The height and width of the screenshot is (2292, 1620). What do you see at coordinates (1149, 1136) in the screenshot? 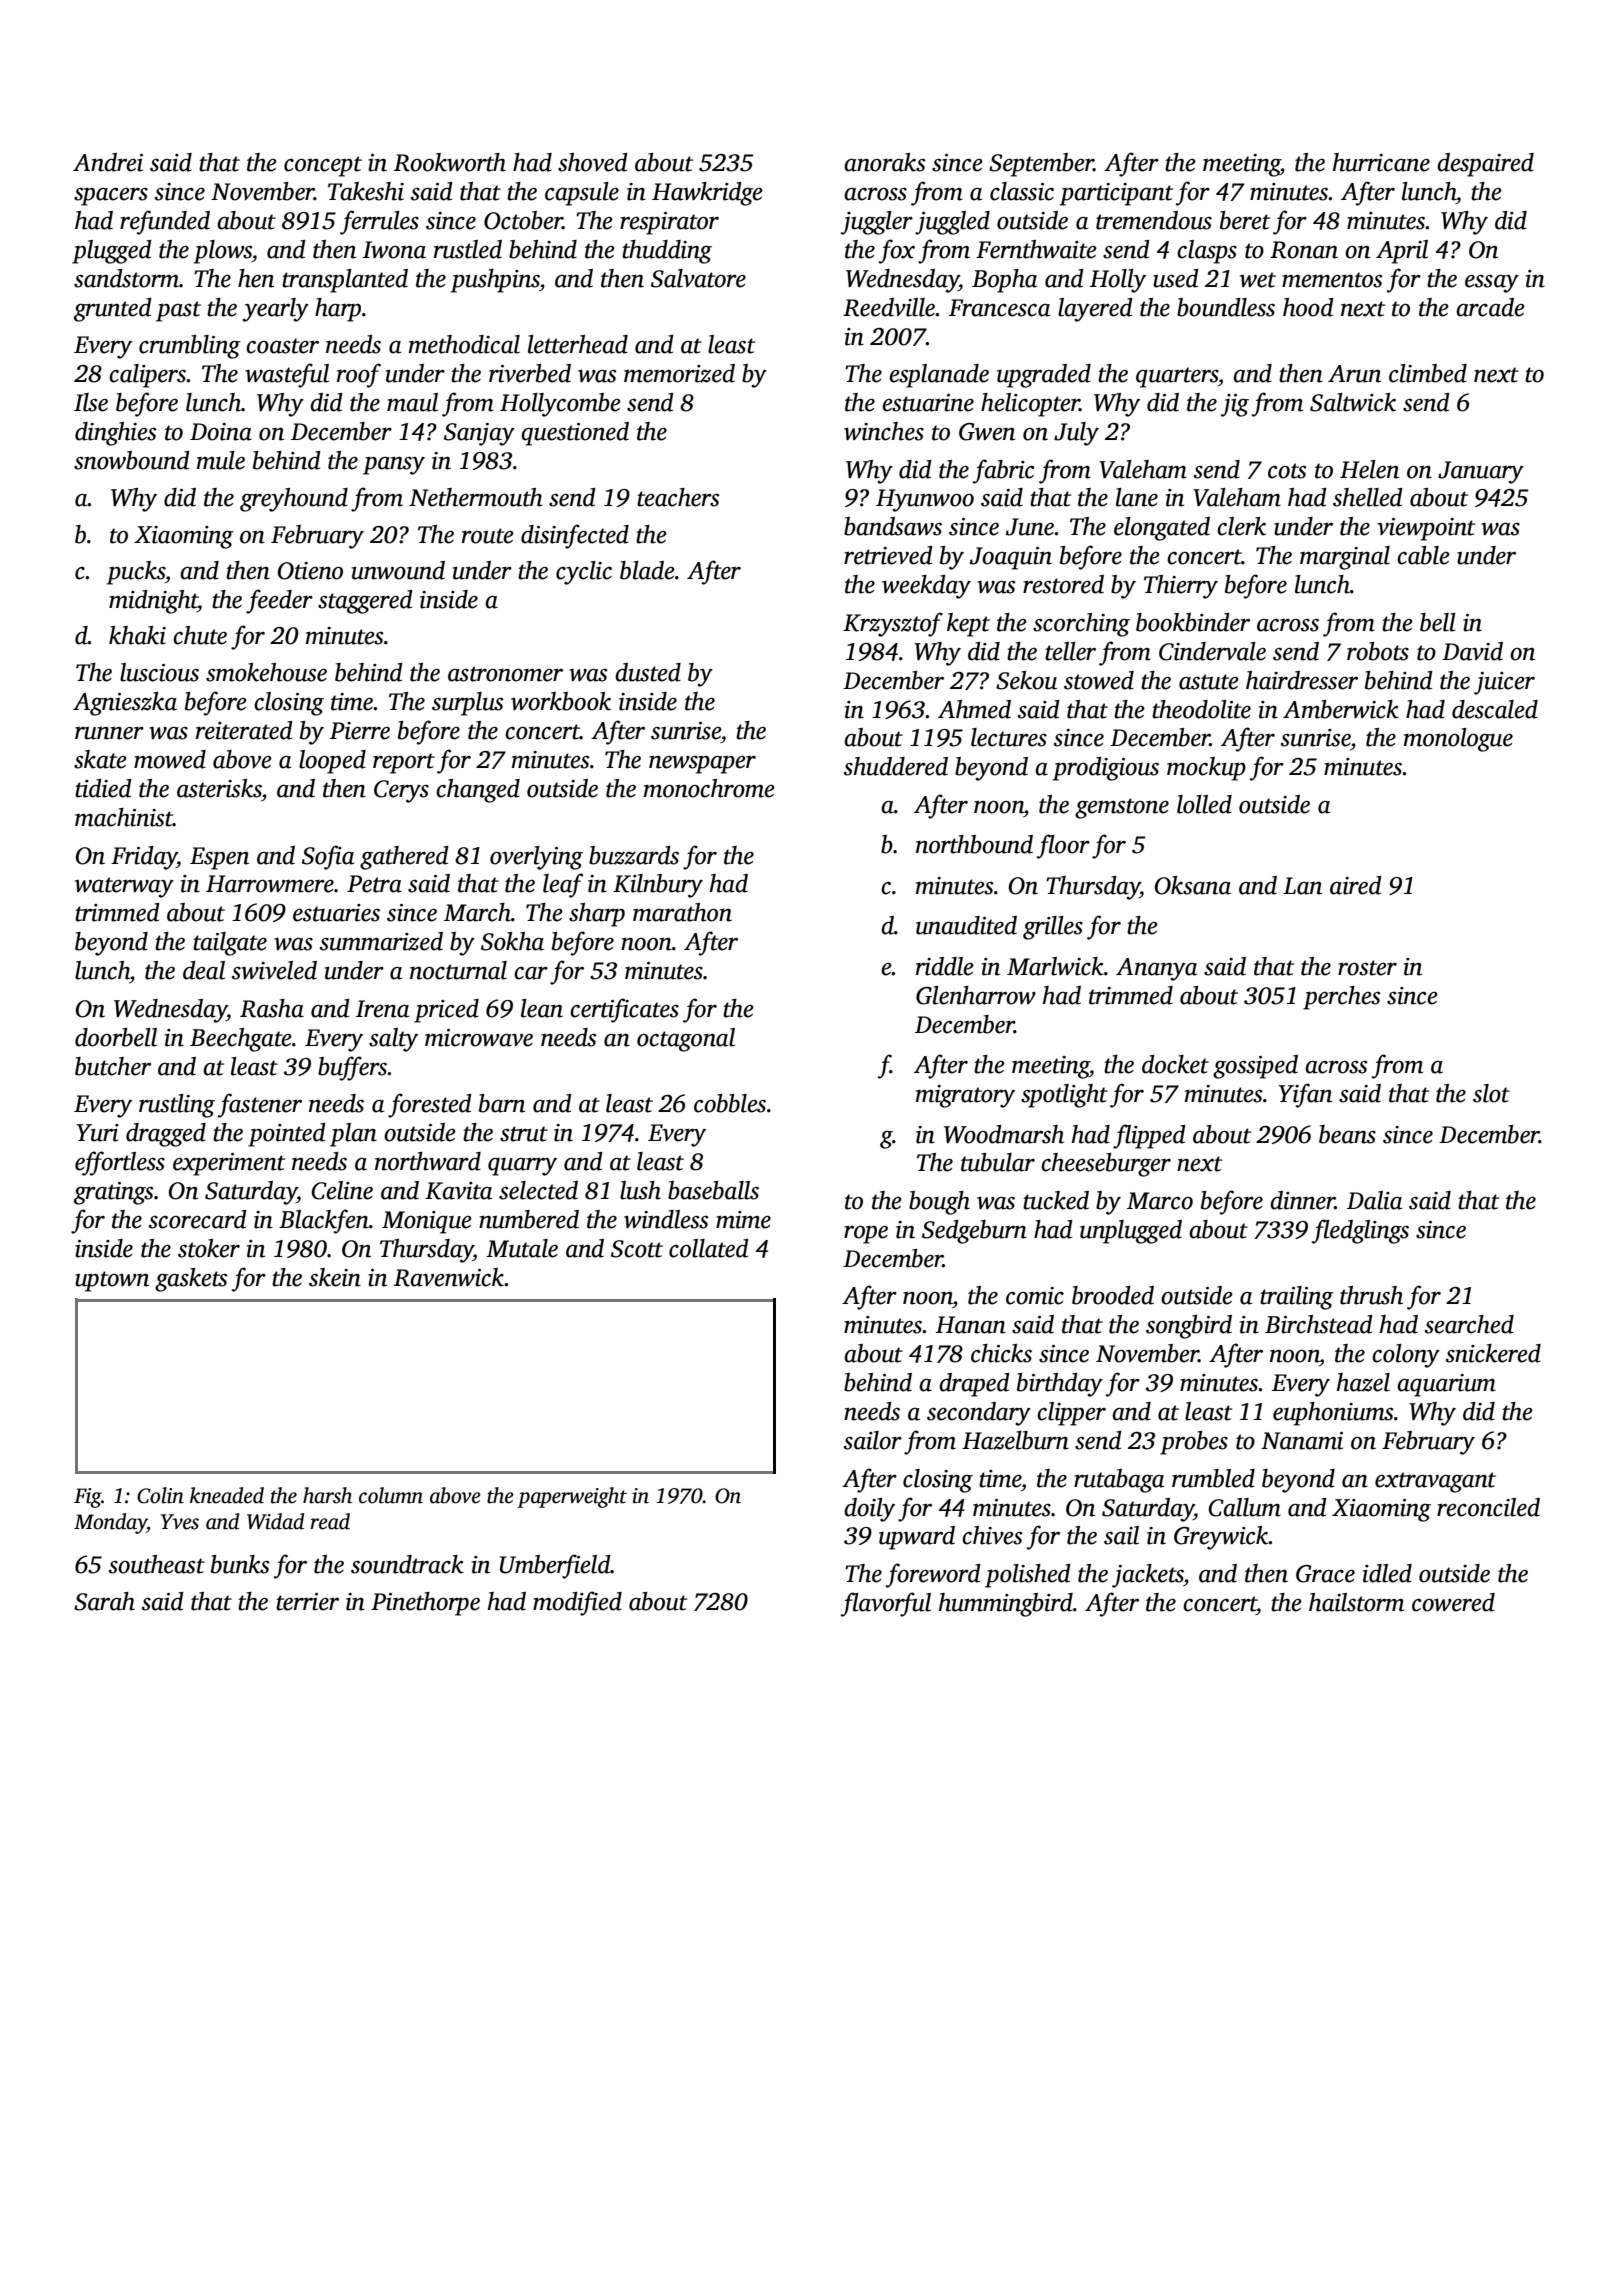
I see `flipped` at bounding box center [1149, 1136].
